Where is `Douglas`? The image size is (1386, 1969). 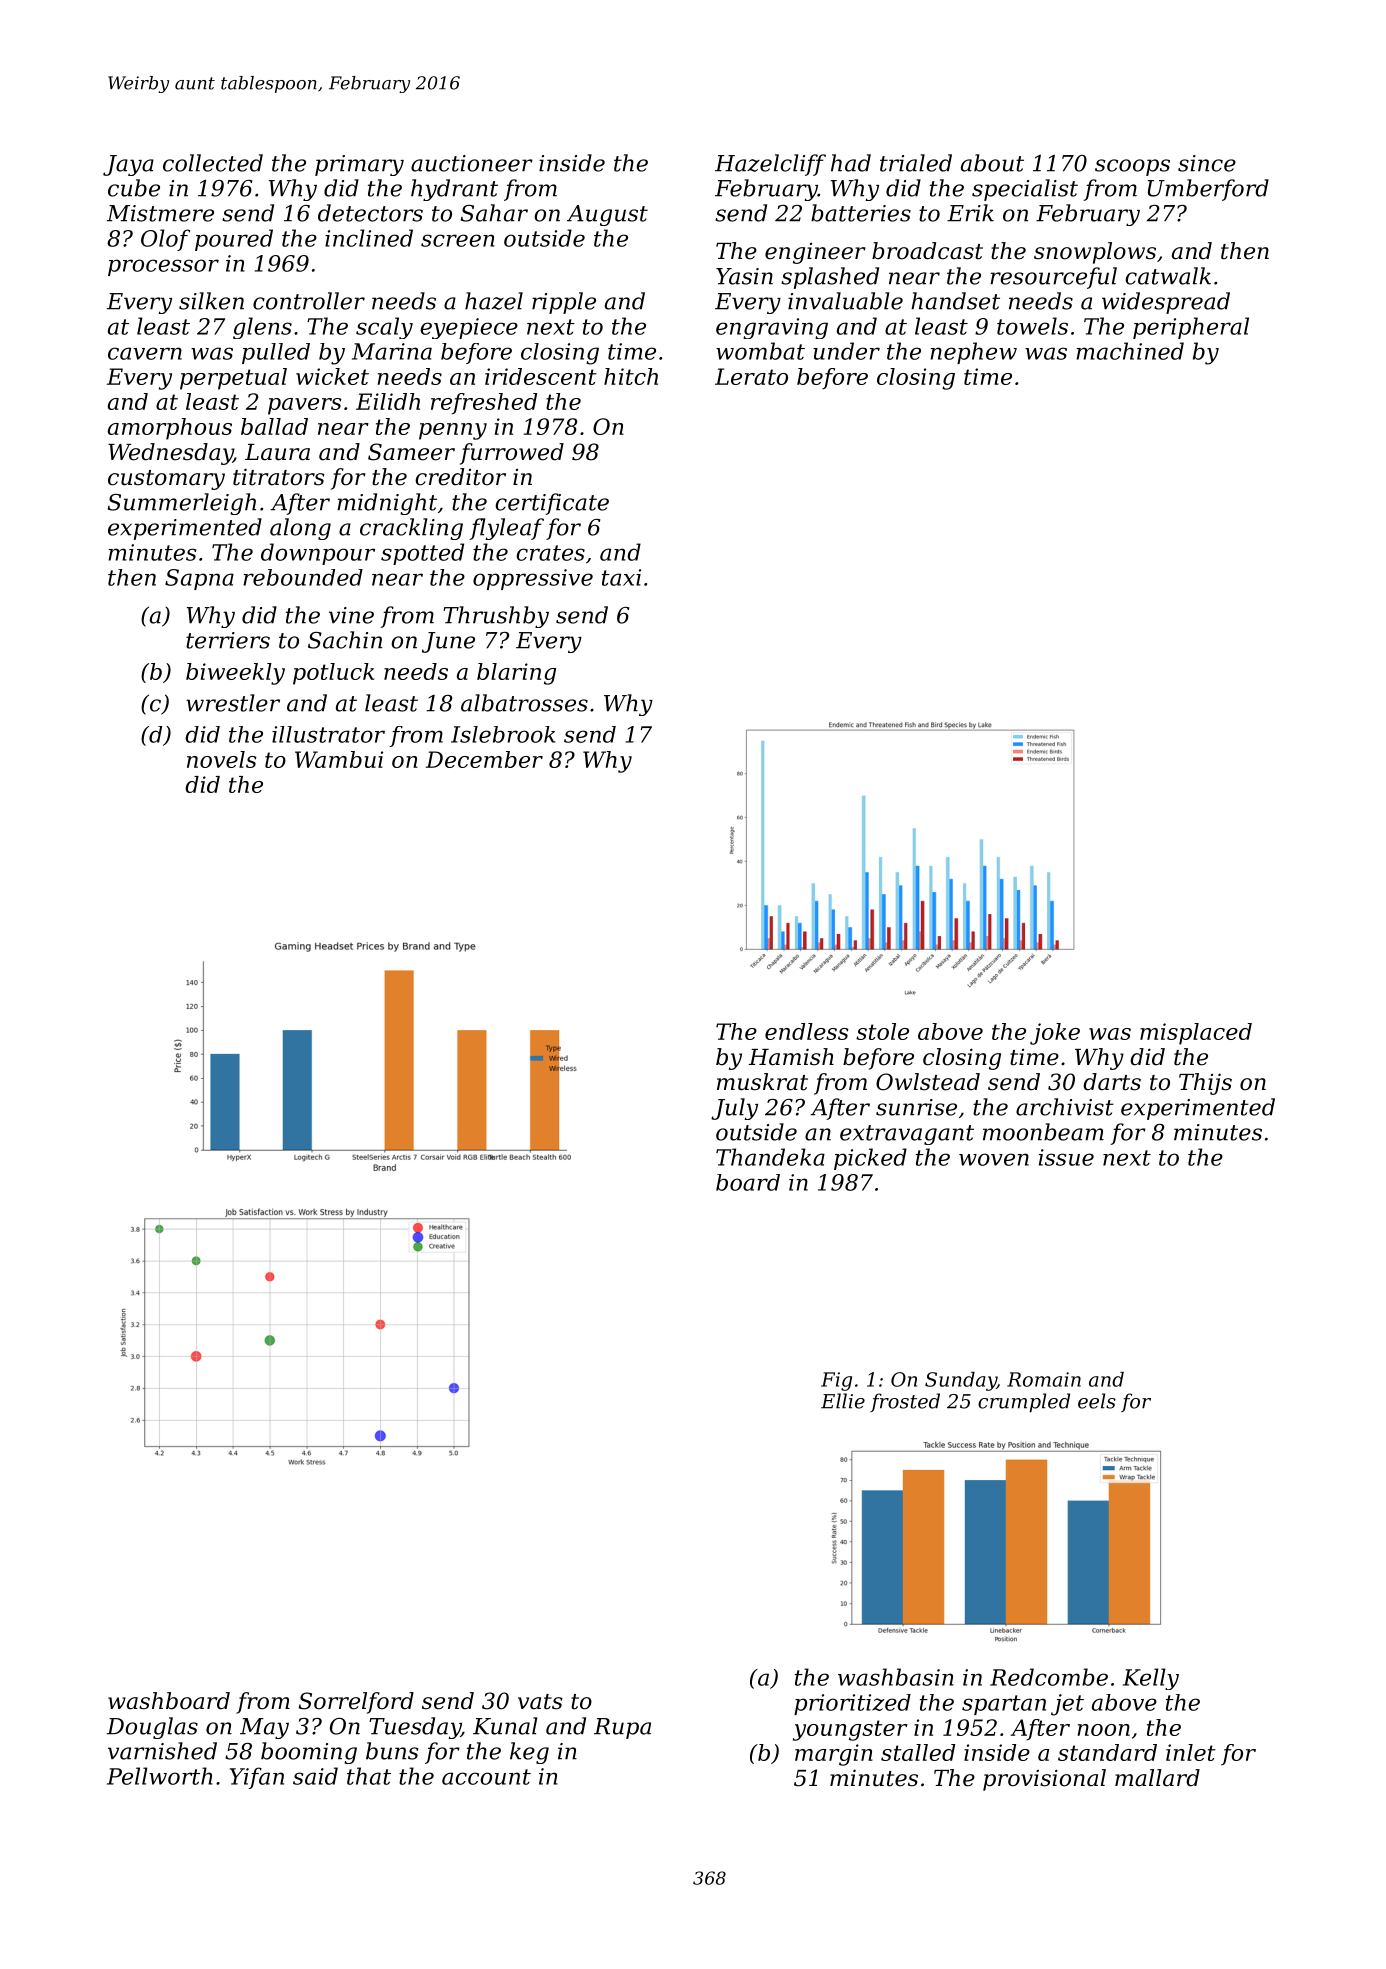 Douglas is located at coordinates (152, 1728).
